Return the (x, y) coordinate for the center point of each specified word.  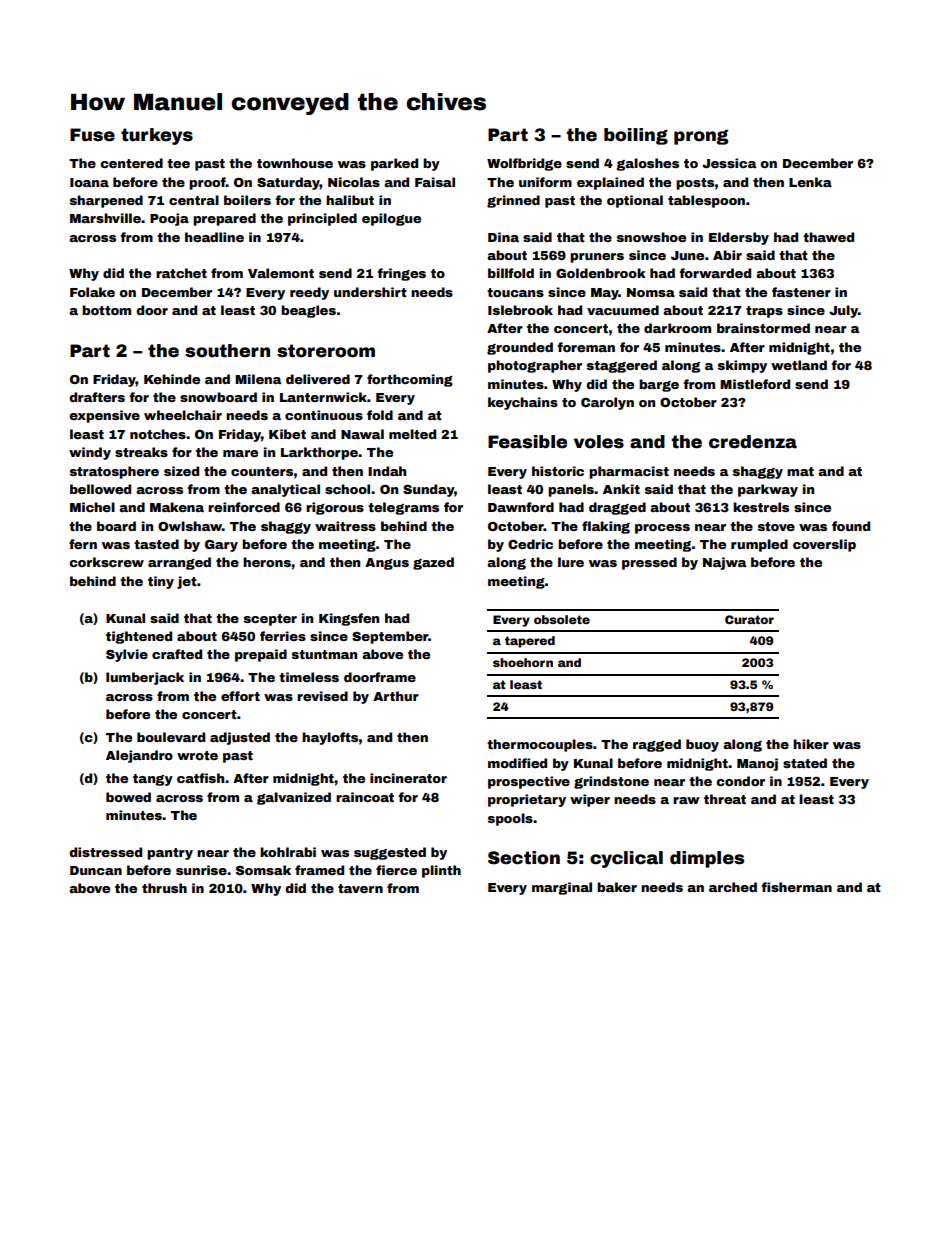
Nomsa (651, 292)
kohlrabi (288, 852)
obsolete (562, 619)
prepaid (261, 655)
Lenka (810, 182)
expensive (104, 416)
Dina (503, 237)
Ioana (89, 182)
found (851, 526)
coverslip (824, 545)
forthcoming (410, 380)
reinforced (244, 507)
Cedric (530, 544)
